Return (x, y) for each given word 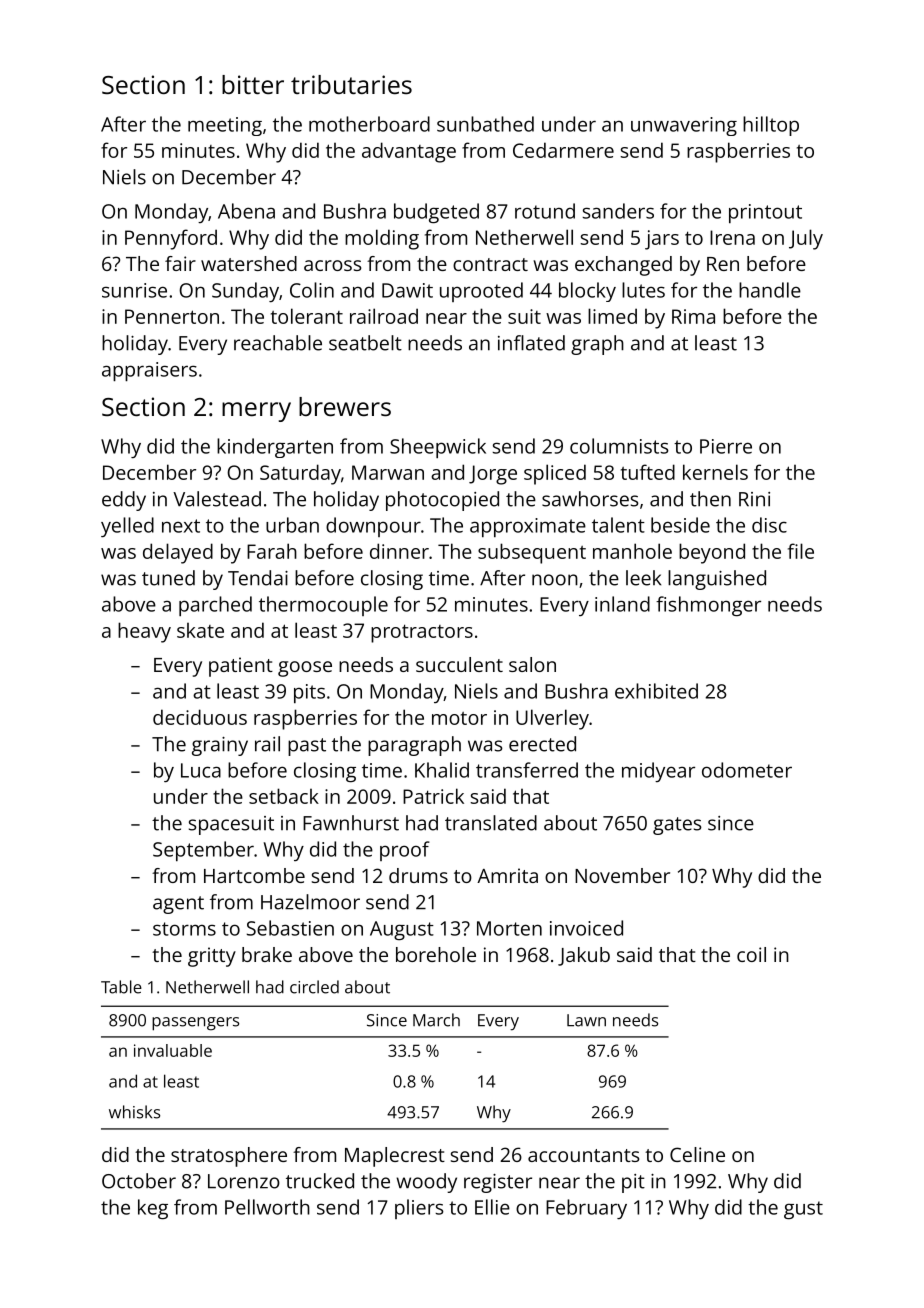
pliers (419, 1209)
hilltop (771, 126)
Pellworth (267, 1207)
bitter (253, 84)
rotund (545, 211)
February (586, 1209)
